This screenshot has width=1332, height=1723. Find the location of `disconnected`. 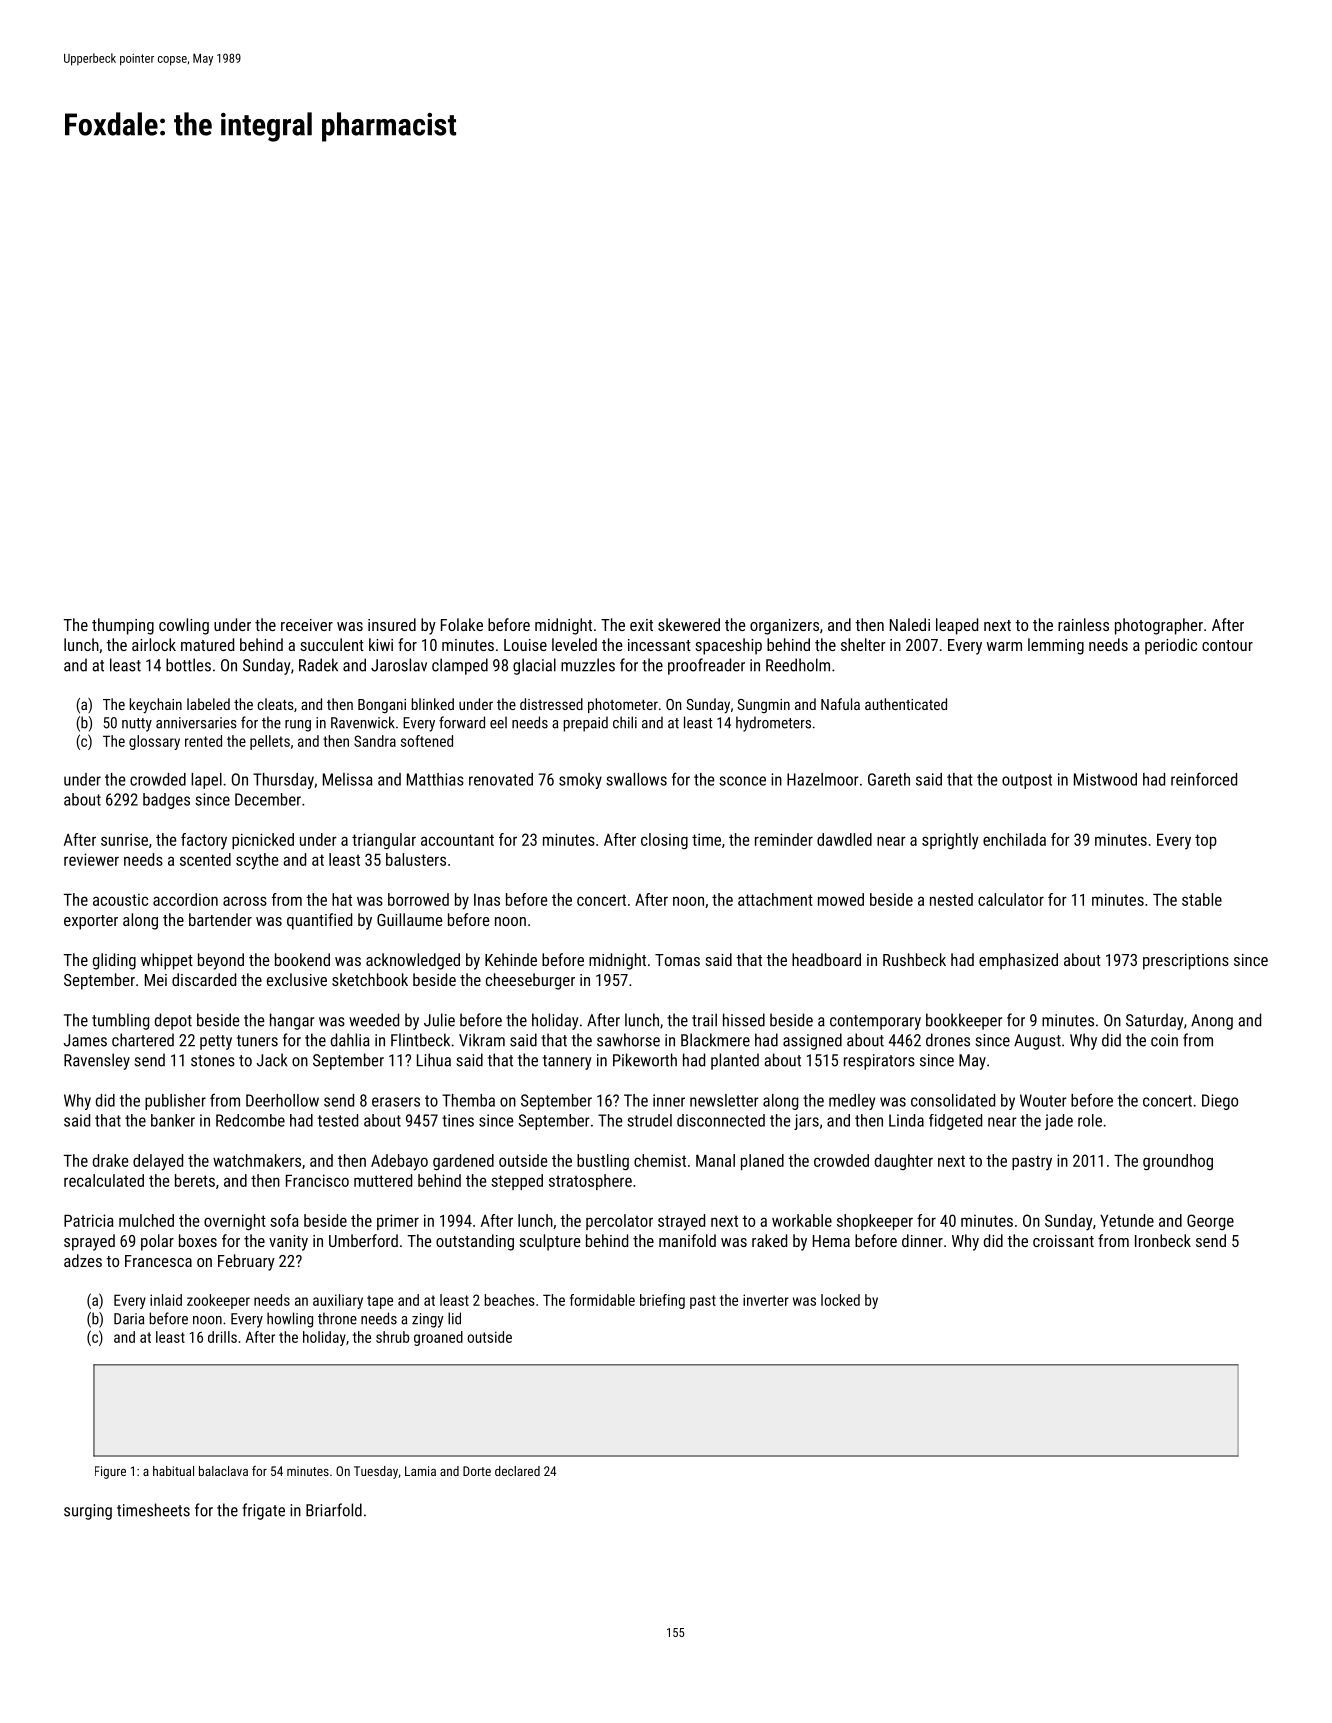

disconnected is located at coordinates (721, 1120).
